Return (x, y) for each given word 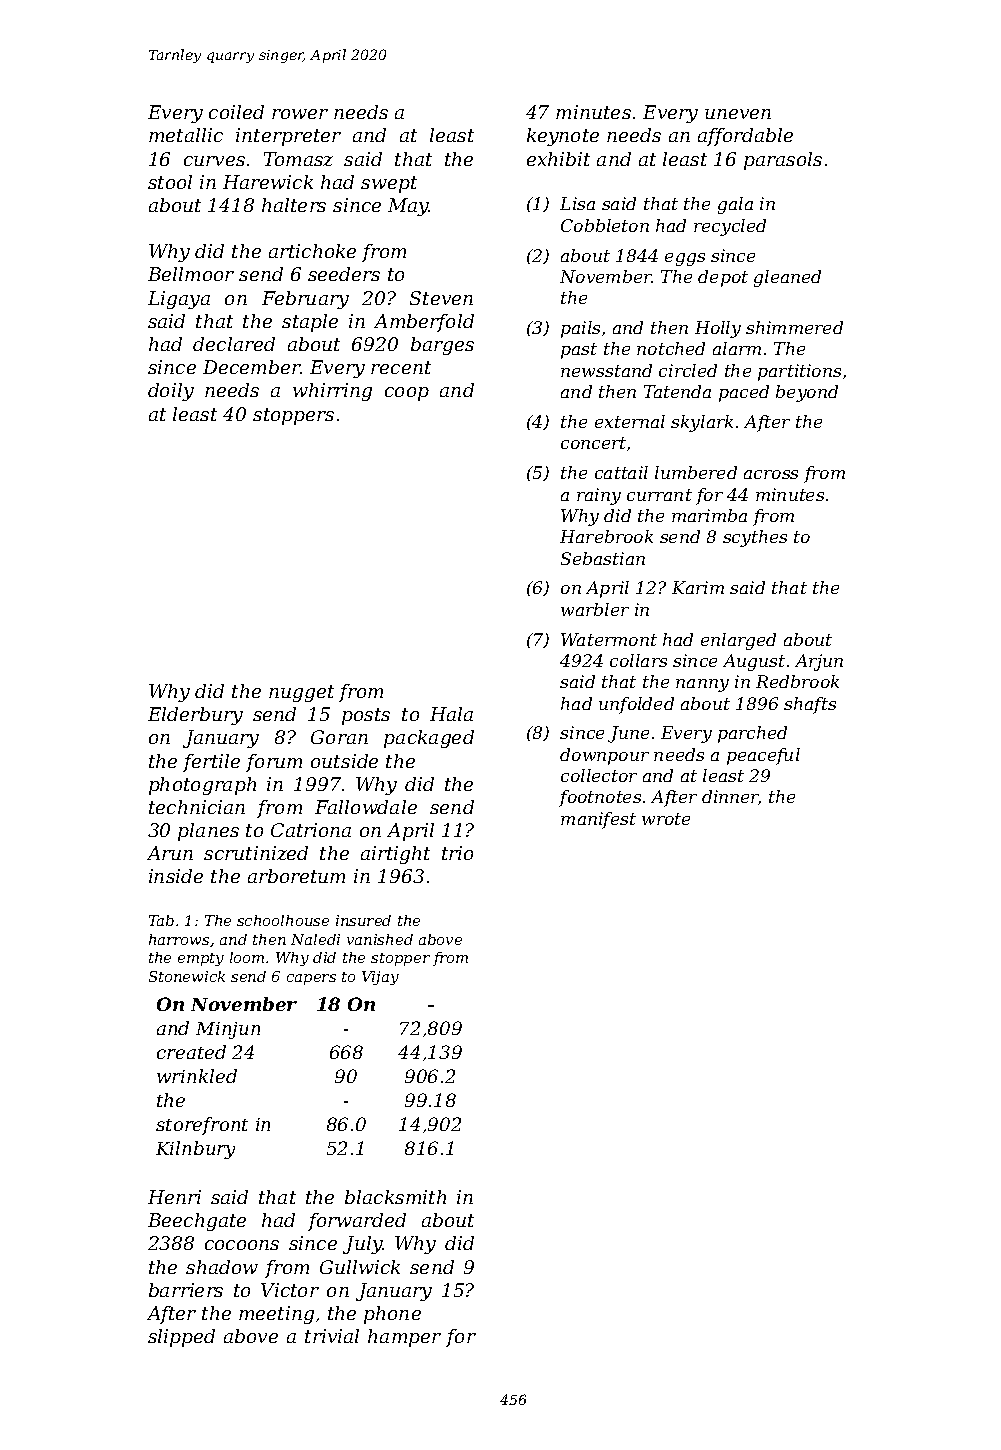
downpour (604, 756)
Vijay (380, 978)
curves (214, 161)
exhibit (558, 159)
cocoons (242, 1245)
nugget (301, 693)
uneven (738, 114)
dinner (730, 797)
